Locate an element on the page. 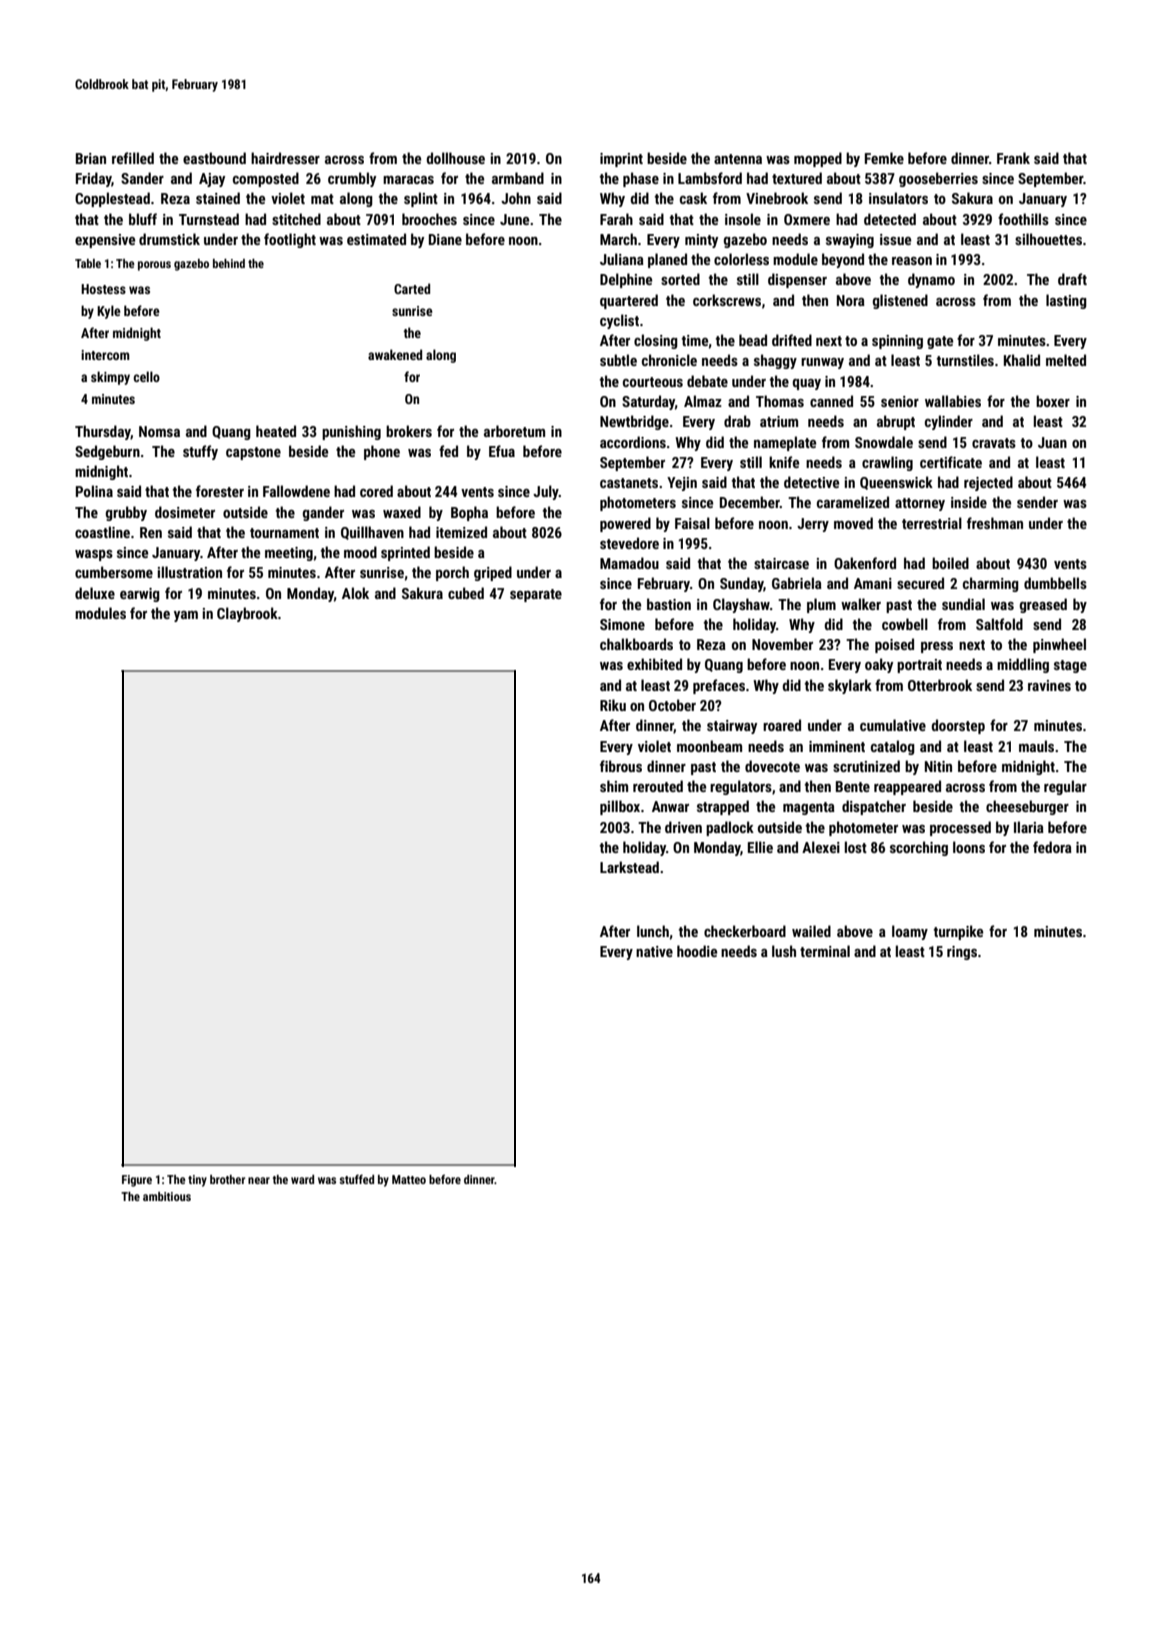 The height and width of the page is (1643, 1162). Claybrook is located at coordinates (247, 614).
